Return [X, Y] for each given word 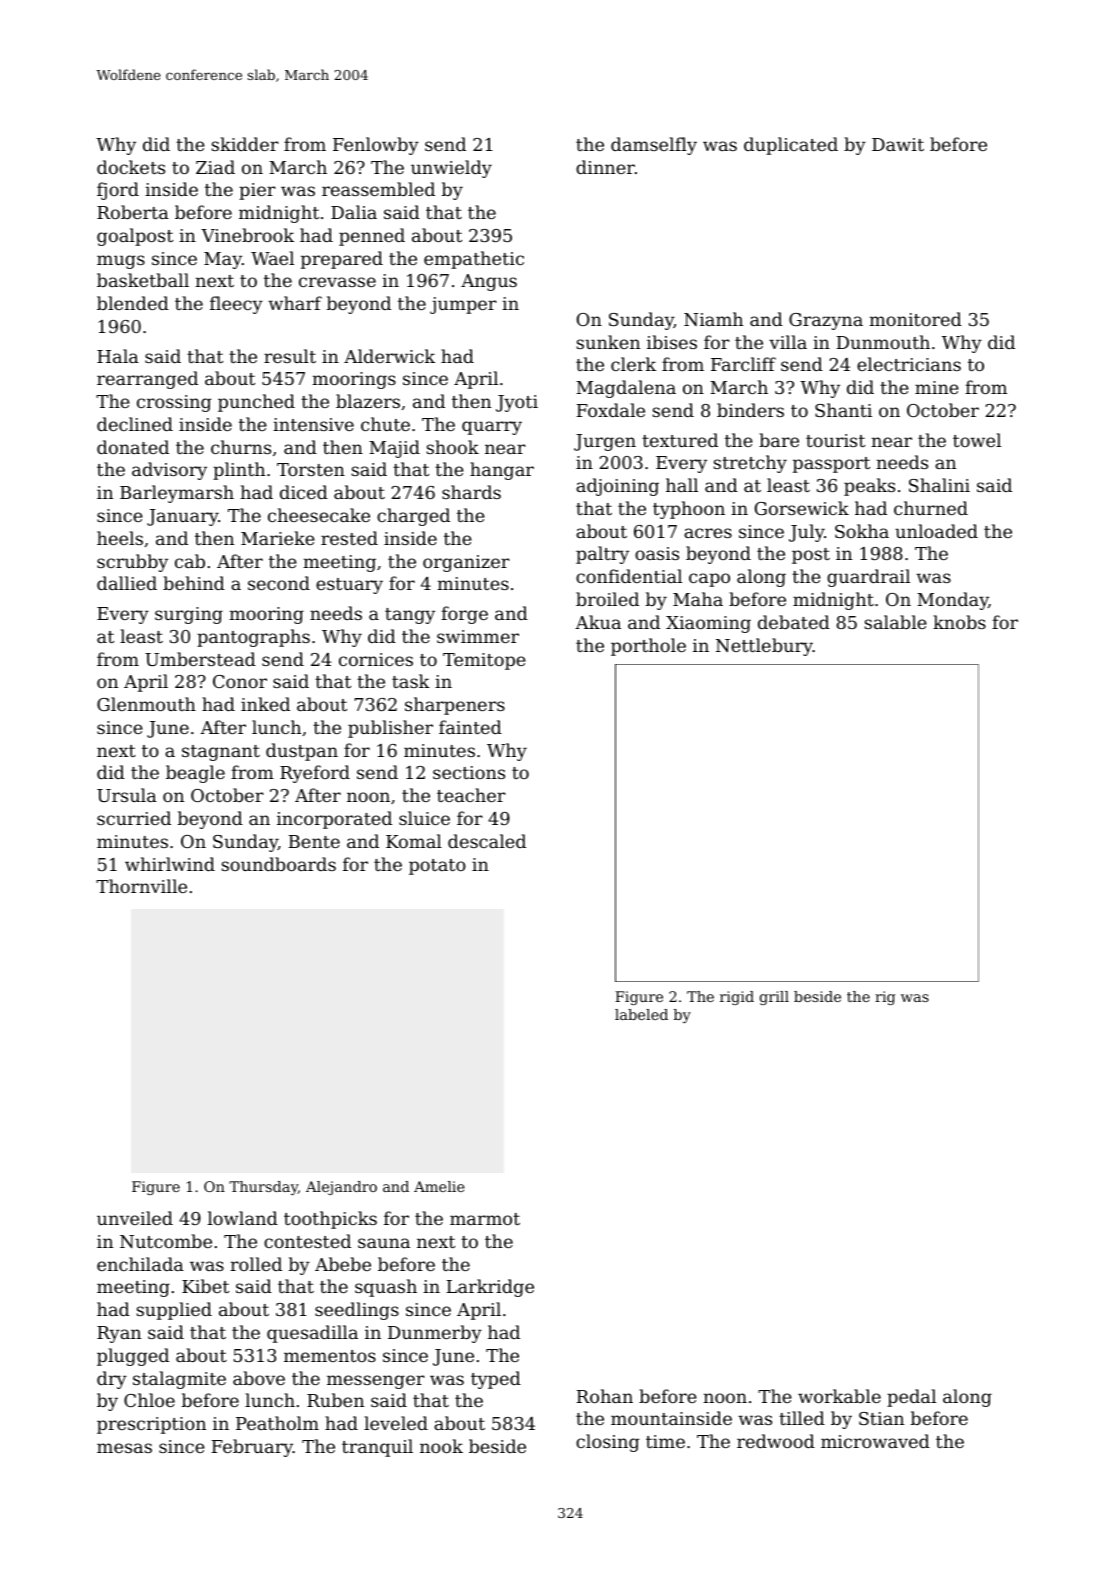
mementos [330, 1356]
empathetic [474, 260]
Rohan [605, 1396]
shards [471, 492]
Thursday [263, 1188]
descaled [487, 841]
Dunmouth [883, 342]
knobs [959, 622]
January [182, 517]
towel [977, 440]
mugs [121, 262]
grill [774, 998]
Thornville [141, 886]
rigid [737, 998]
